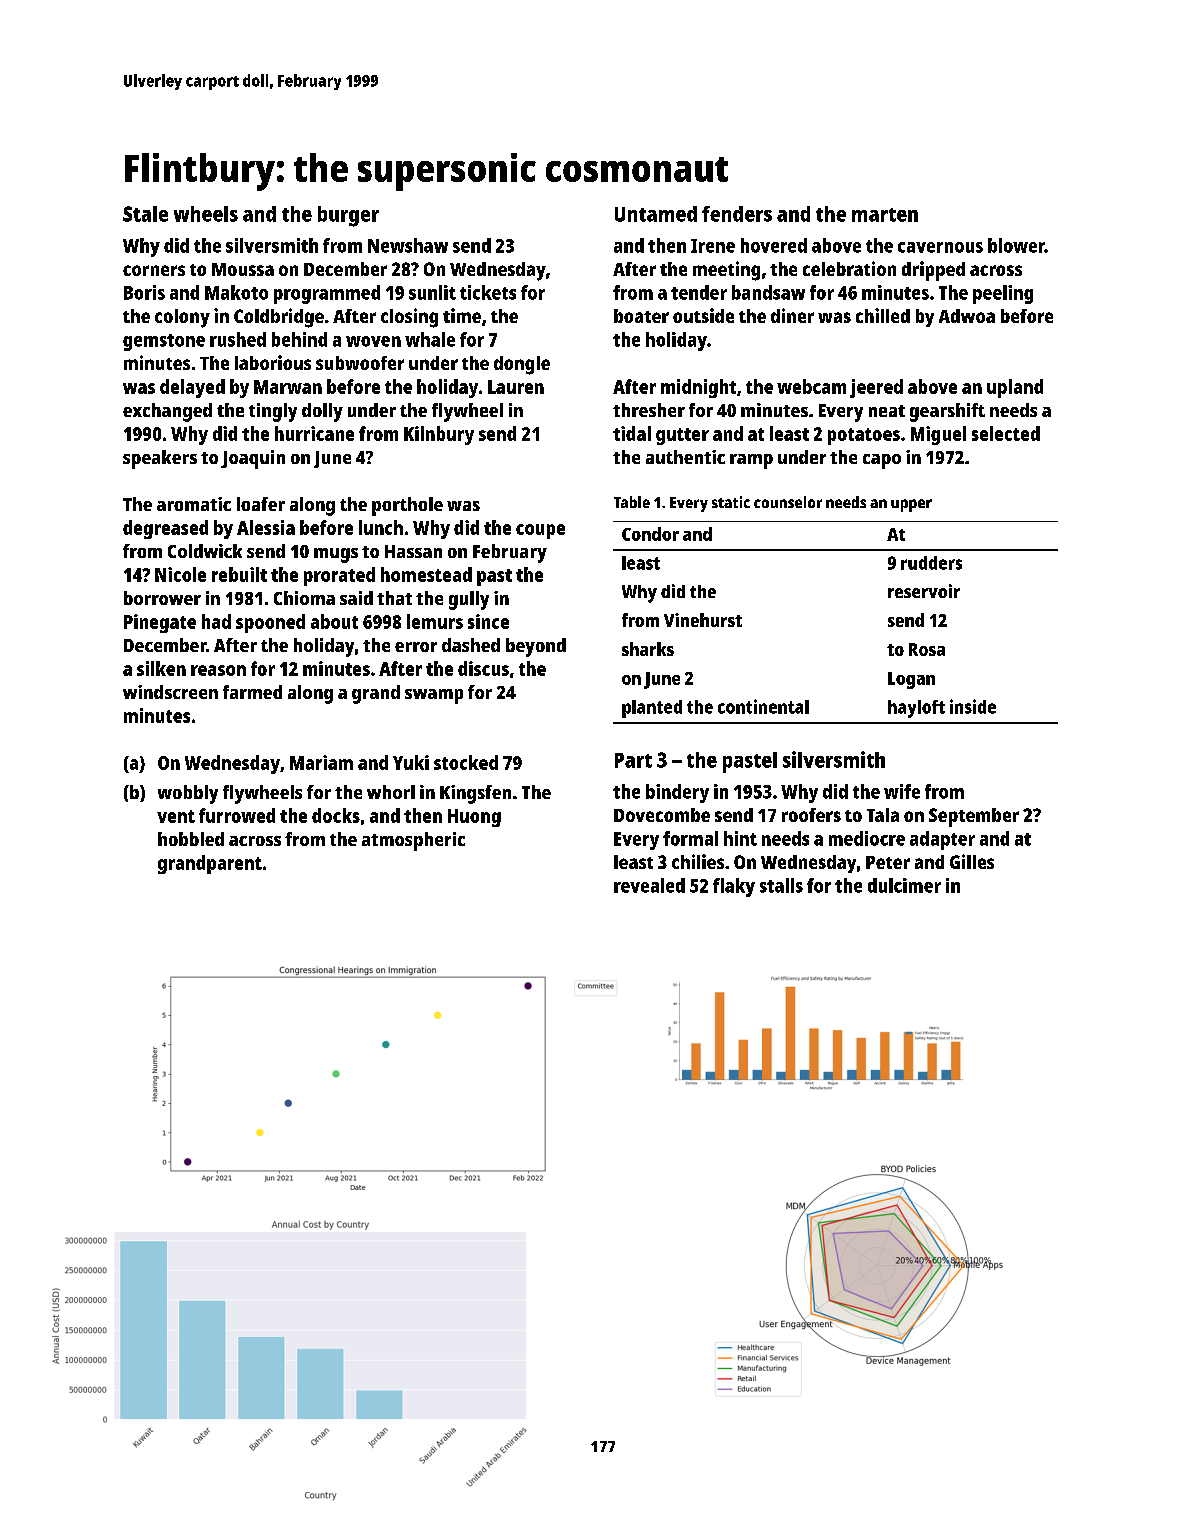 The height and width of the screenshot is (1528, 1181). Describe the element at coordinates (314, 433) in the screenshot. I see `hurricane` at that location.
